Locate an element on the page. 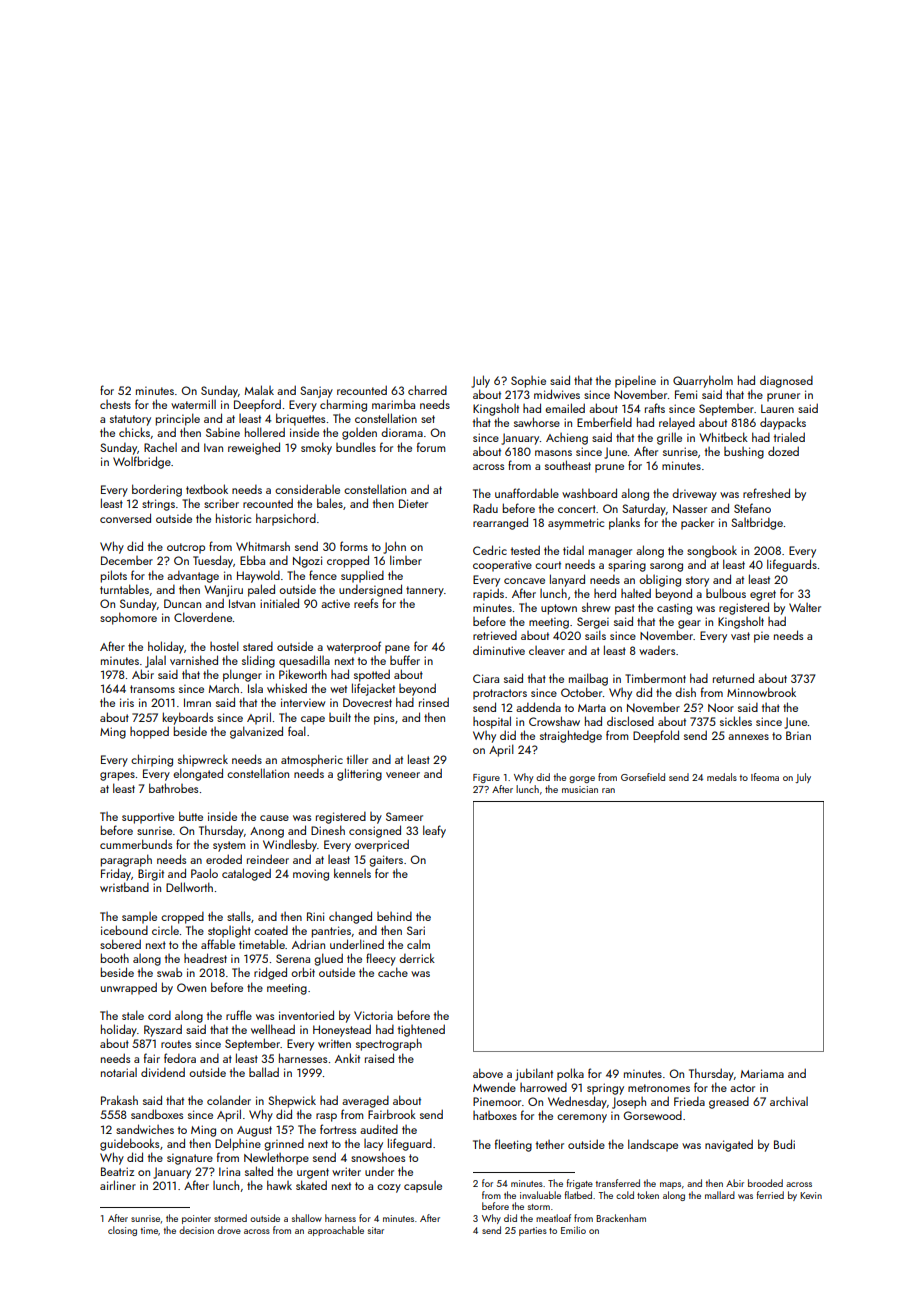 The width and height of the page is (924, 1308). hollered is located at coordinates (265, 432).
